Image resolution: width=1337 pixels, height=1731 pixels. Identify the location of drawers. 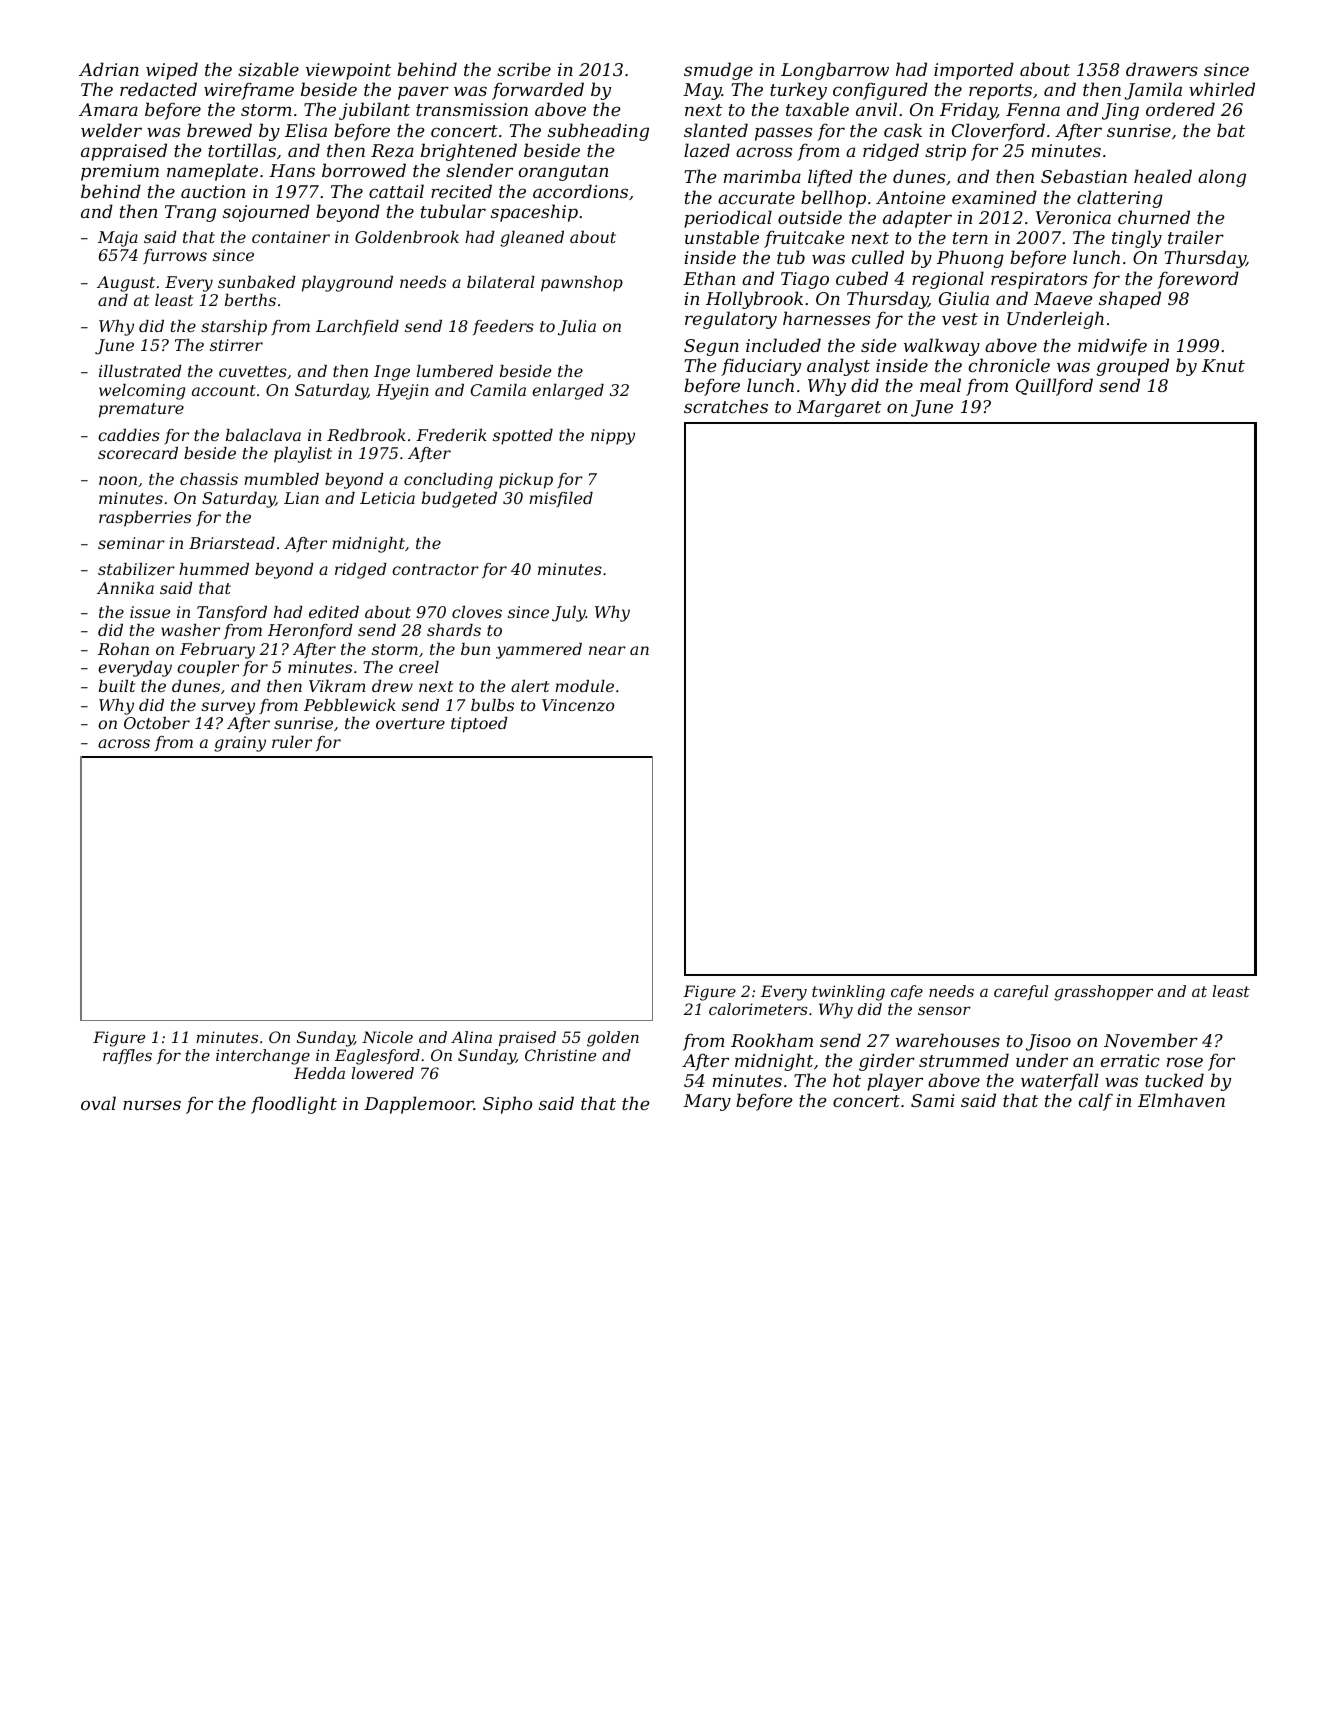
(1162, 69).
